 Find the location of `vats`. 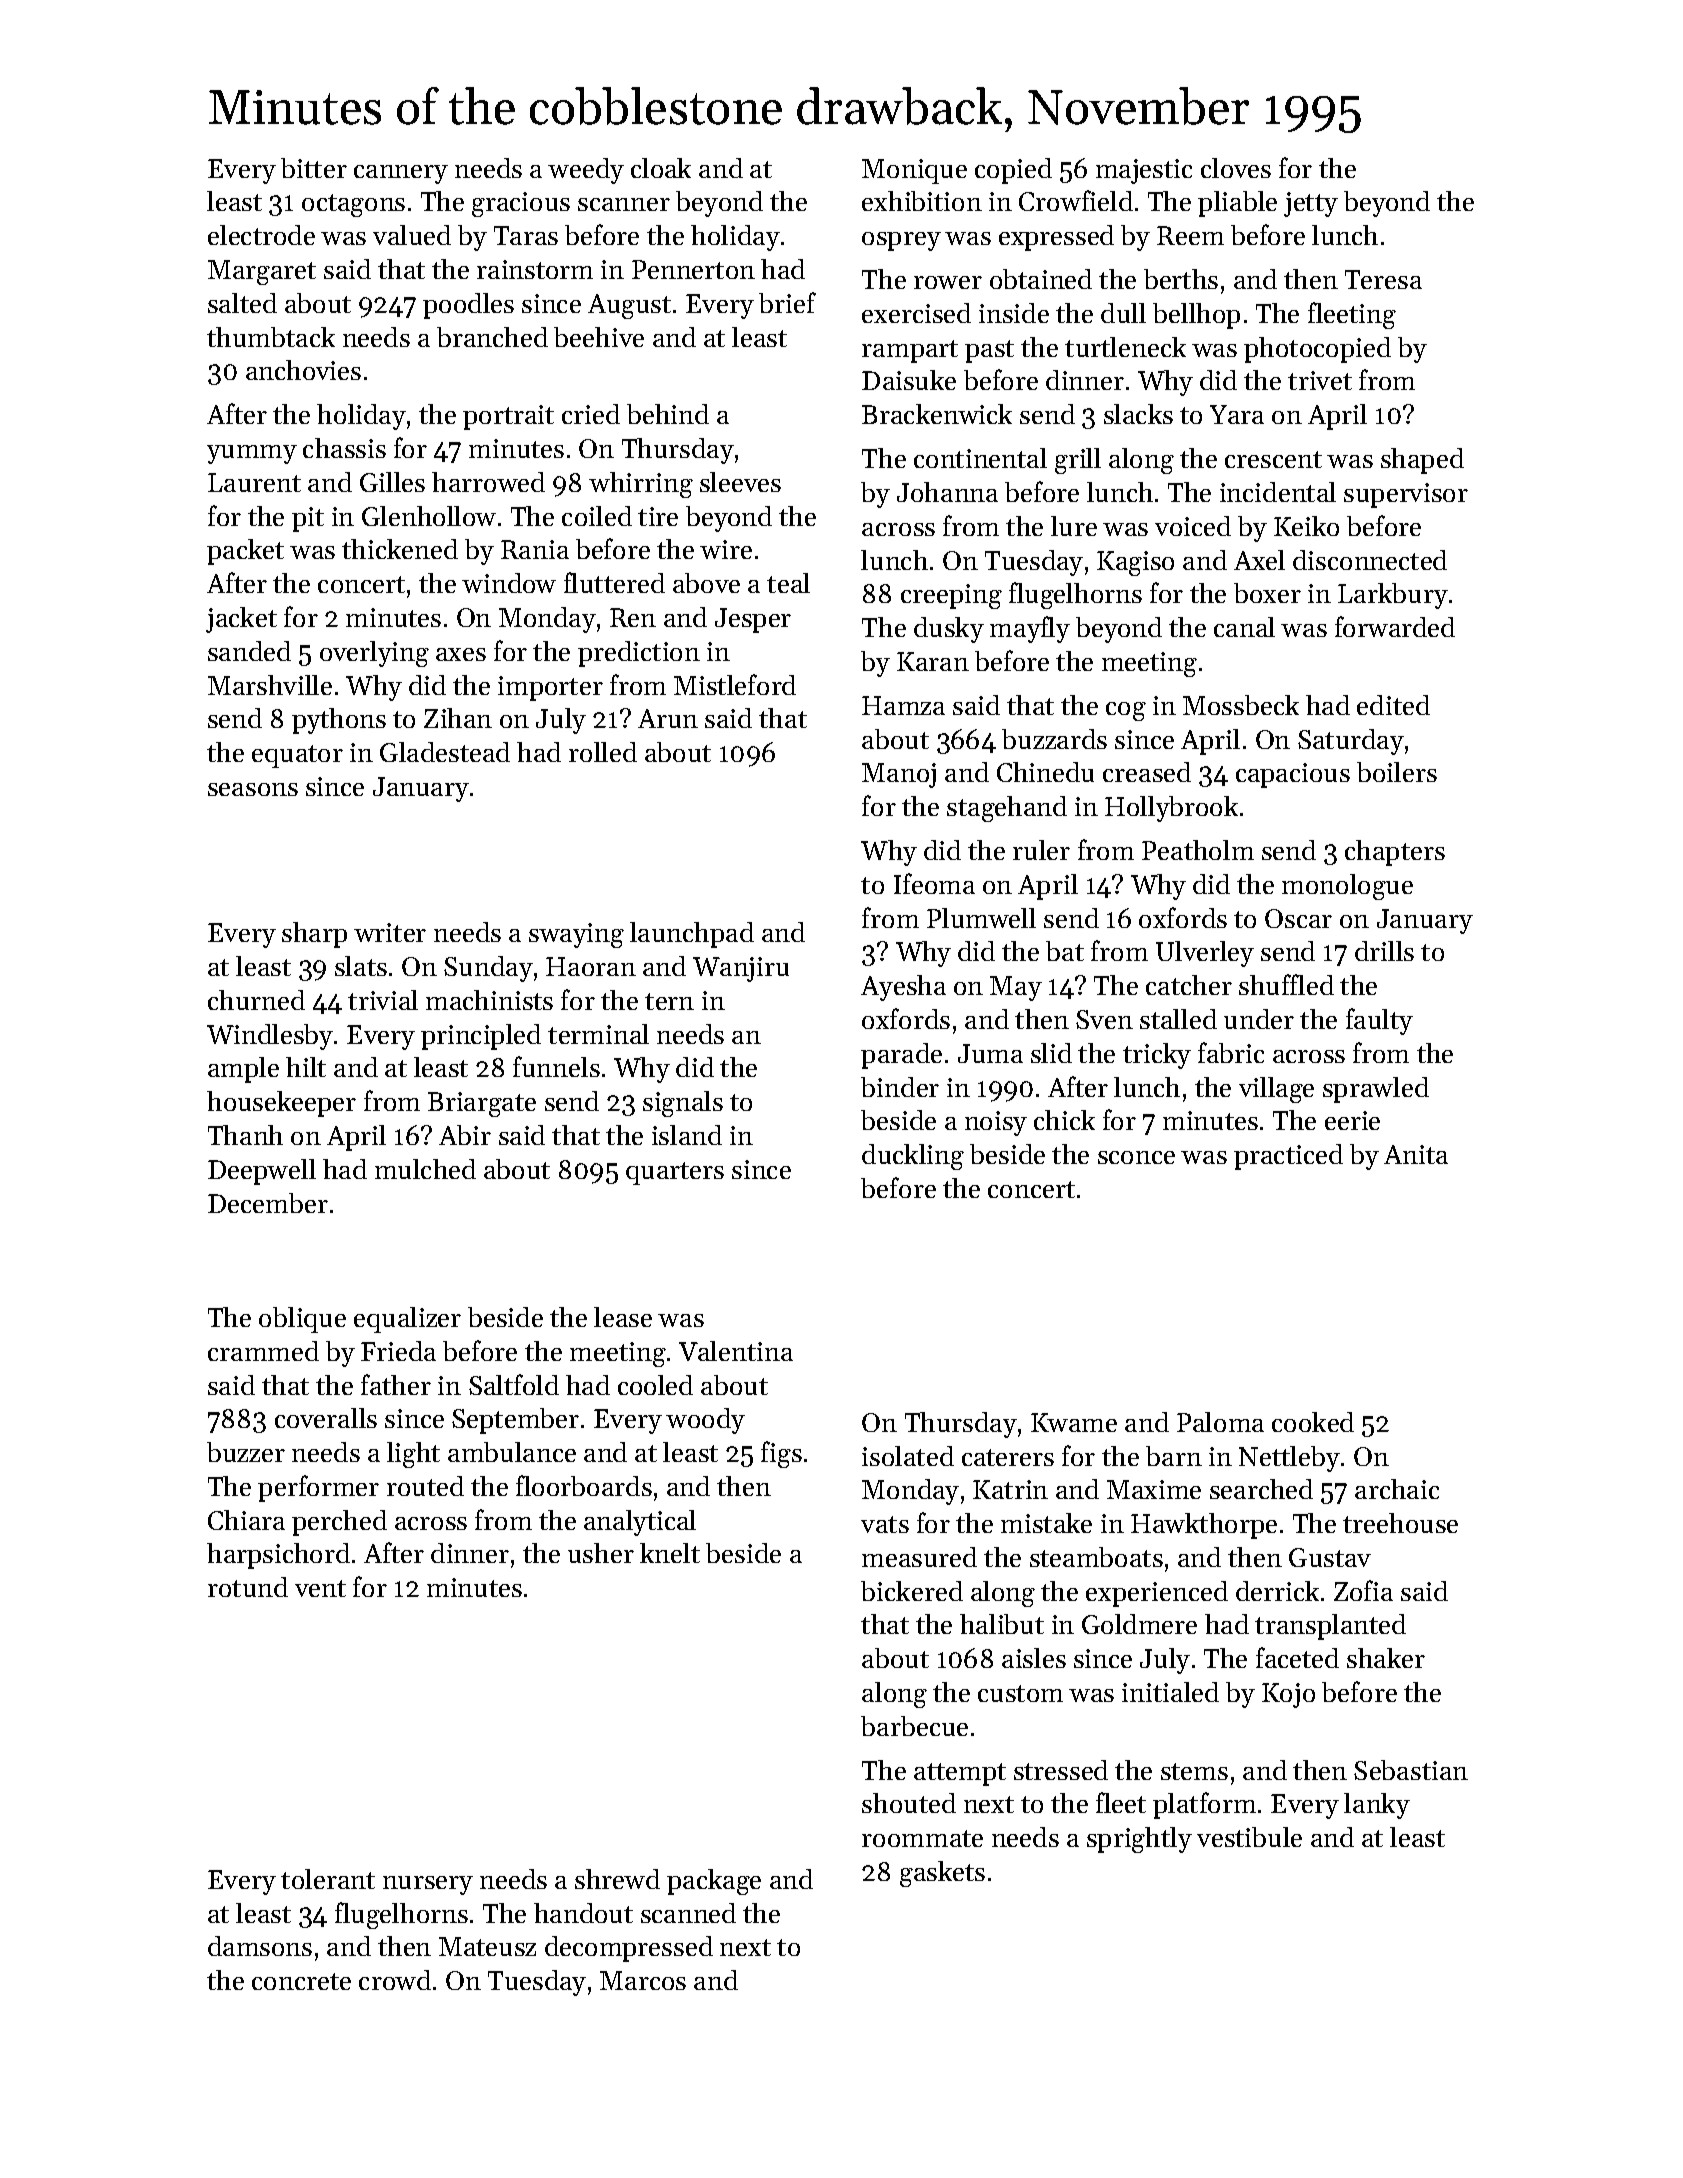

vats is located at coordinates (885, 1524).
